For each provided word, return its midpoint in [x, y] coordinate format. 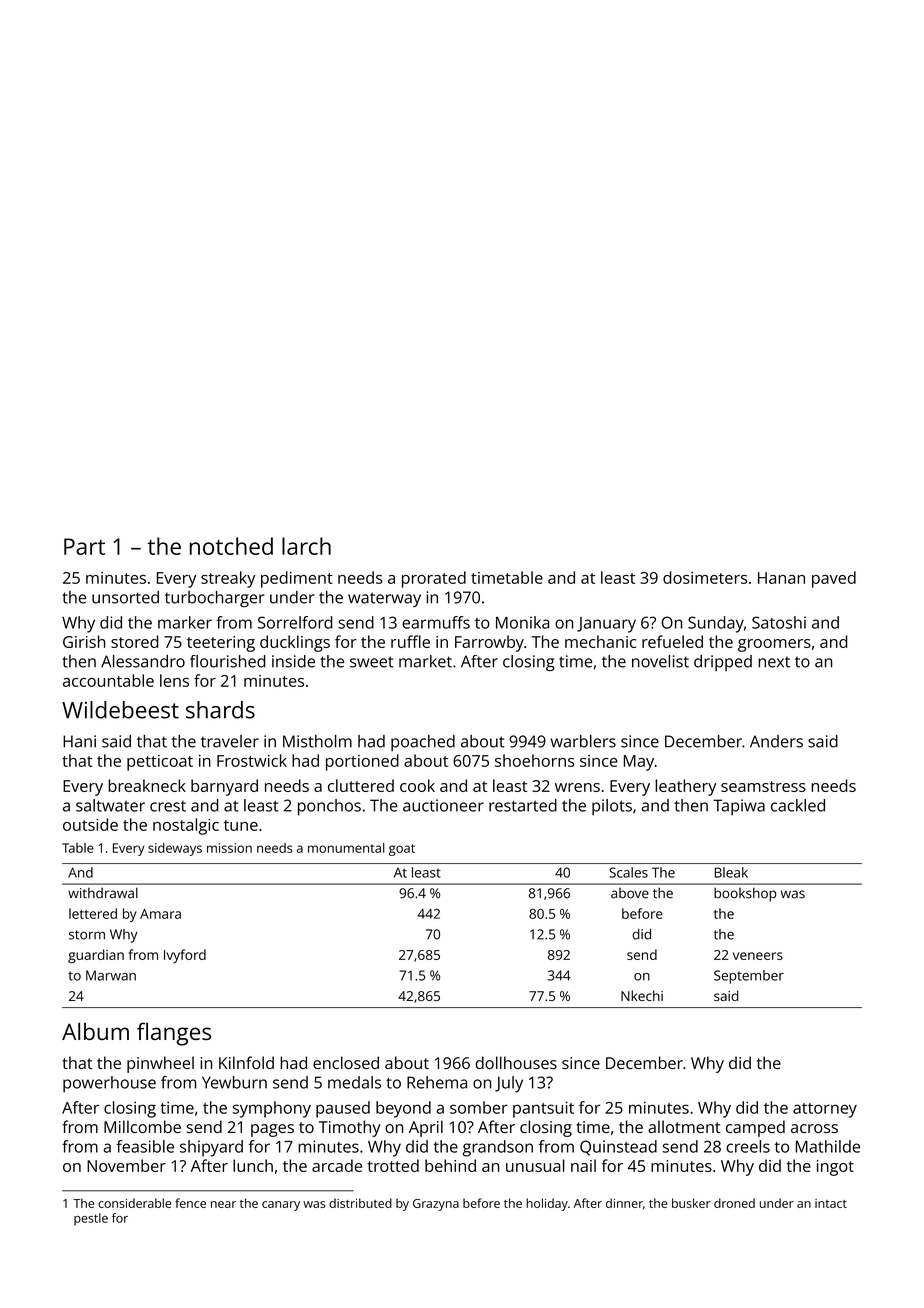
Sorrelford [295, 622]
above [630, 893]
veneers [758, 956]
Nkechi [642, 995]
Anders [776, 741]
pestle [91, 1219]
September [749, 977]
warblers [583, 741]
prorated [434, 579]
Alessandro [143, 661]
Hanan [781, 578]
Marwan [111, 975]
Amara [160, 914]
